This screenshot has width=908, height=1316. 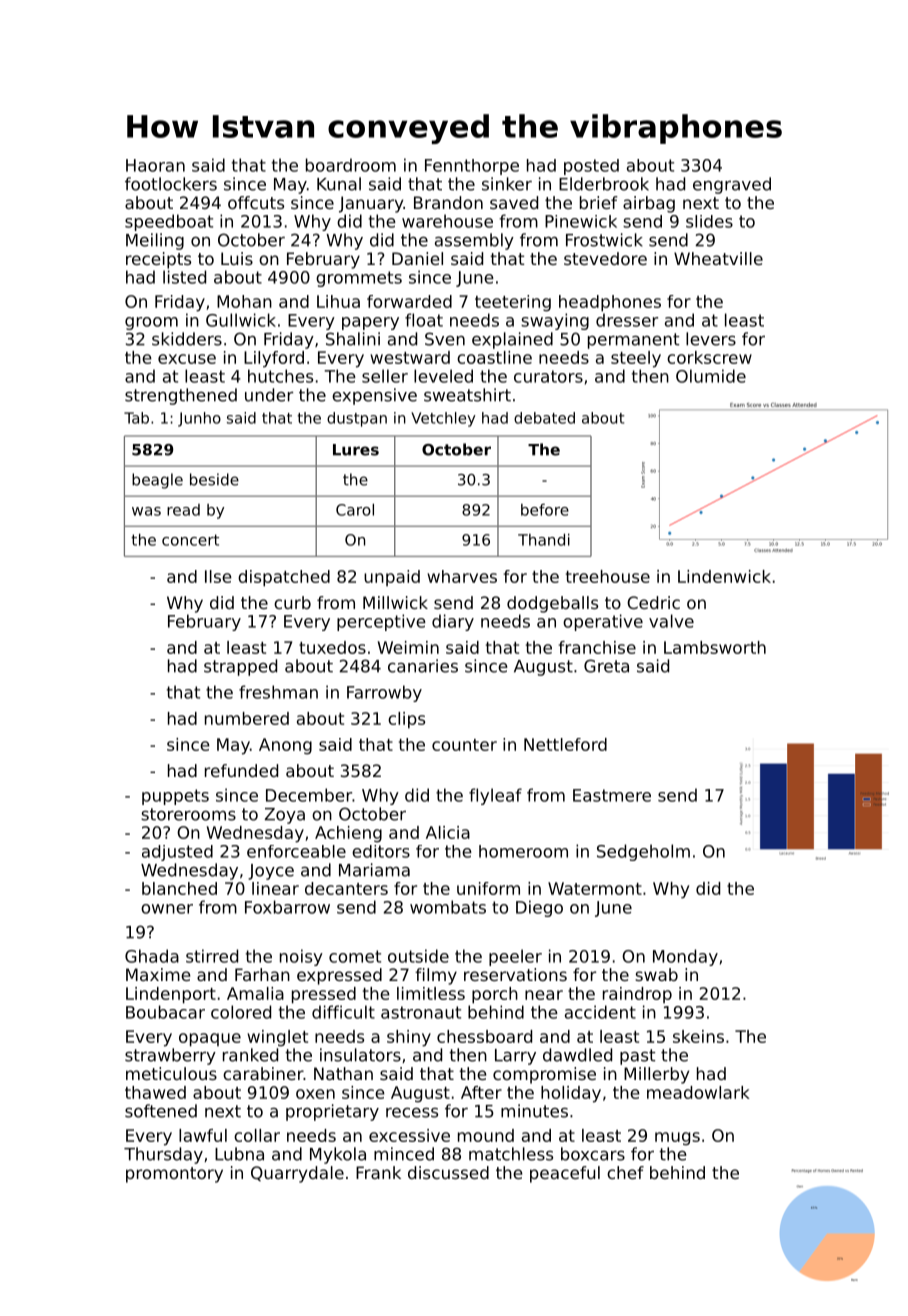 What do you see at coordinates (297, 1174) in the screenshot?
I see `Quarrydale` at bounding box center [297, 1174].
